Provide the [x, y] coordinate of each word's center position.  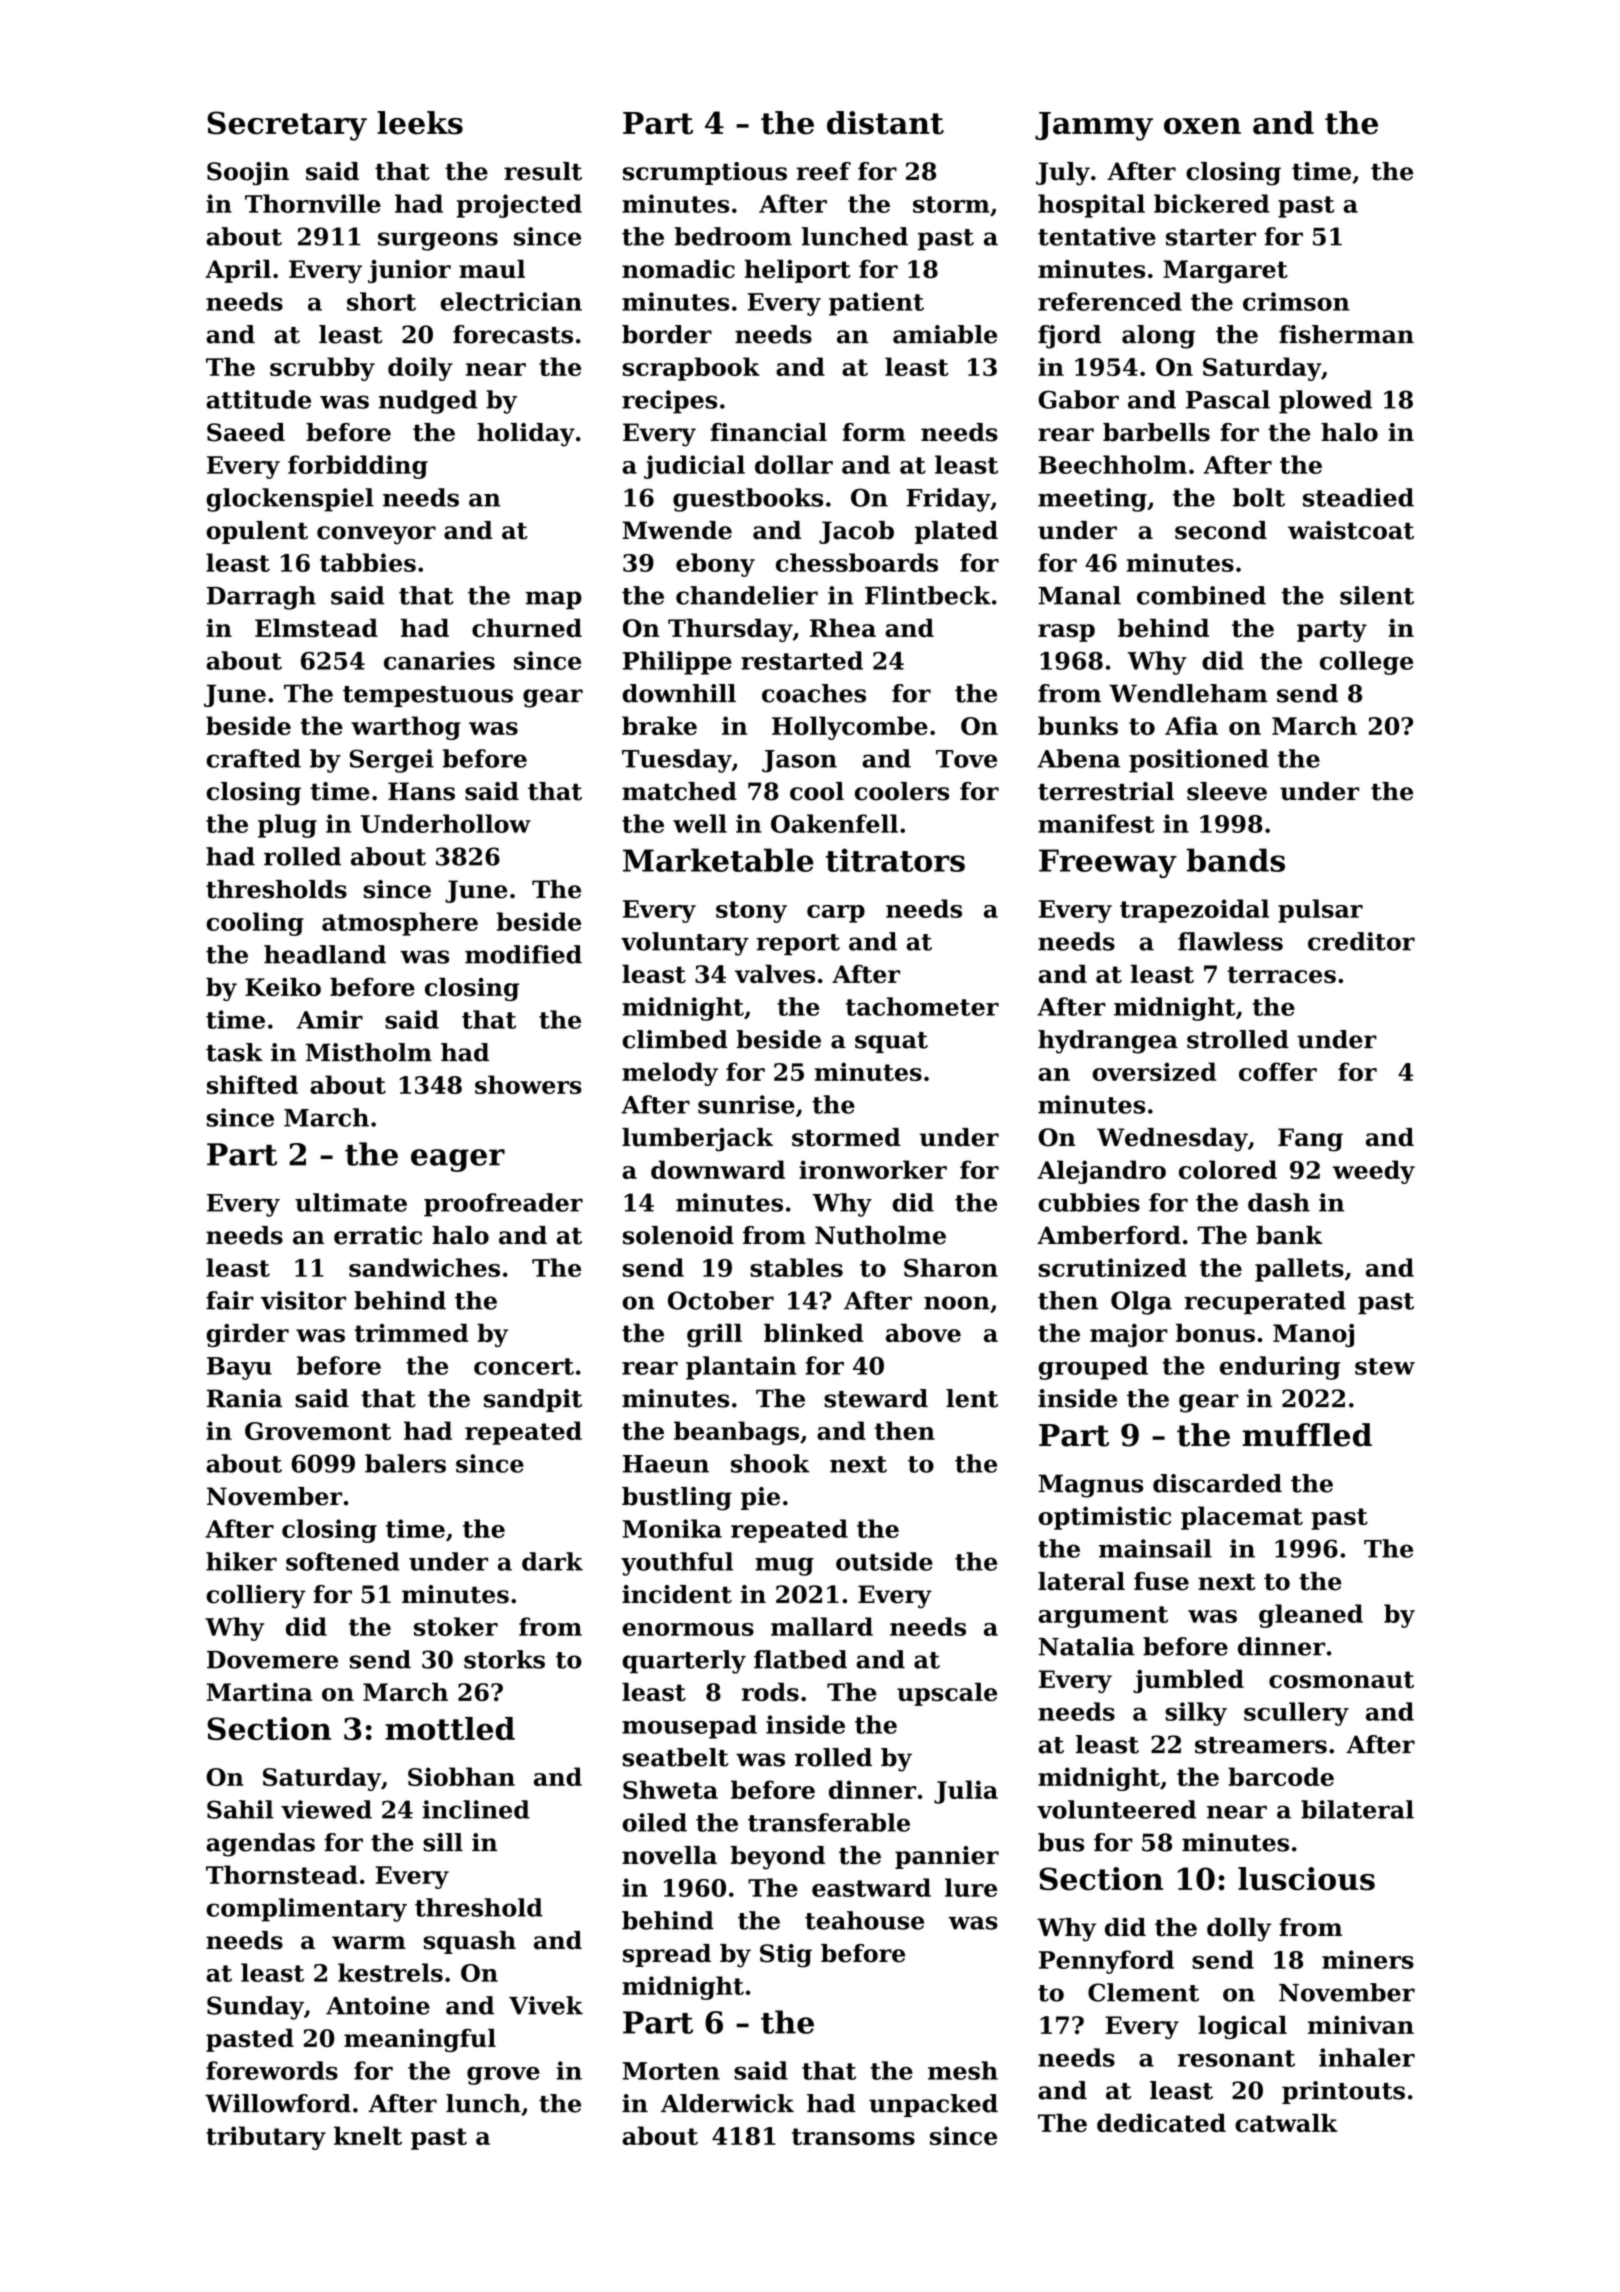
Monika [672, 1528]
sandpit [533, 1400]
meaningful [420, 2040]
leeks [420, 123]
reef [824, 171]
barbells [1156, 432]
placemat [1242, 1518]
